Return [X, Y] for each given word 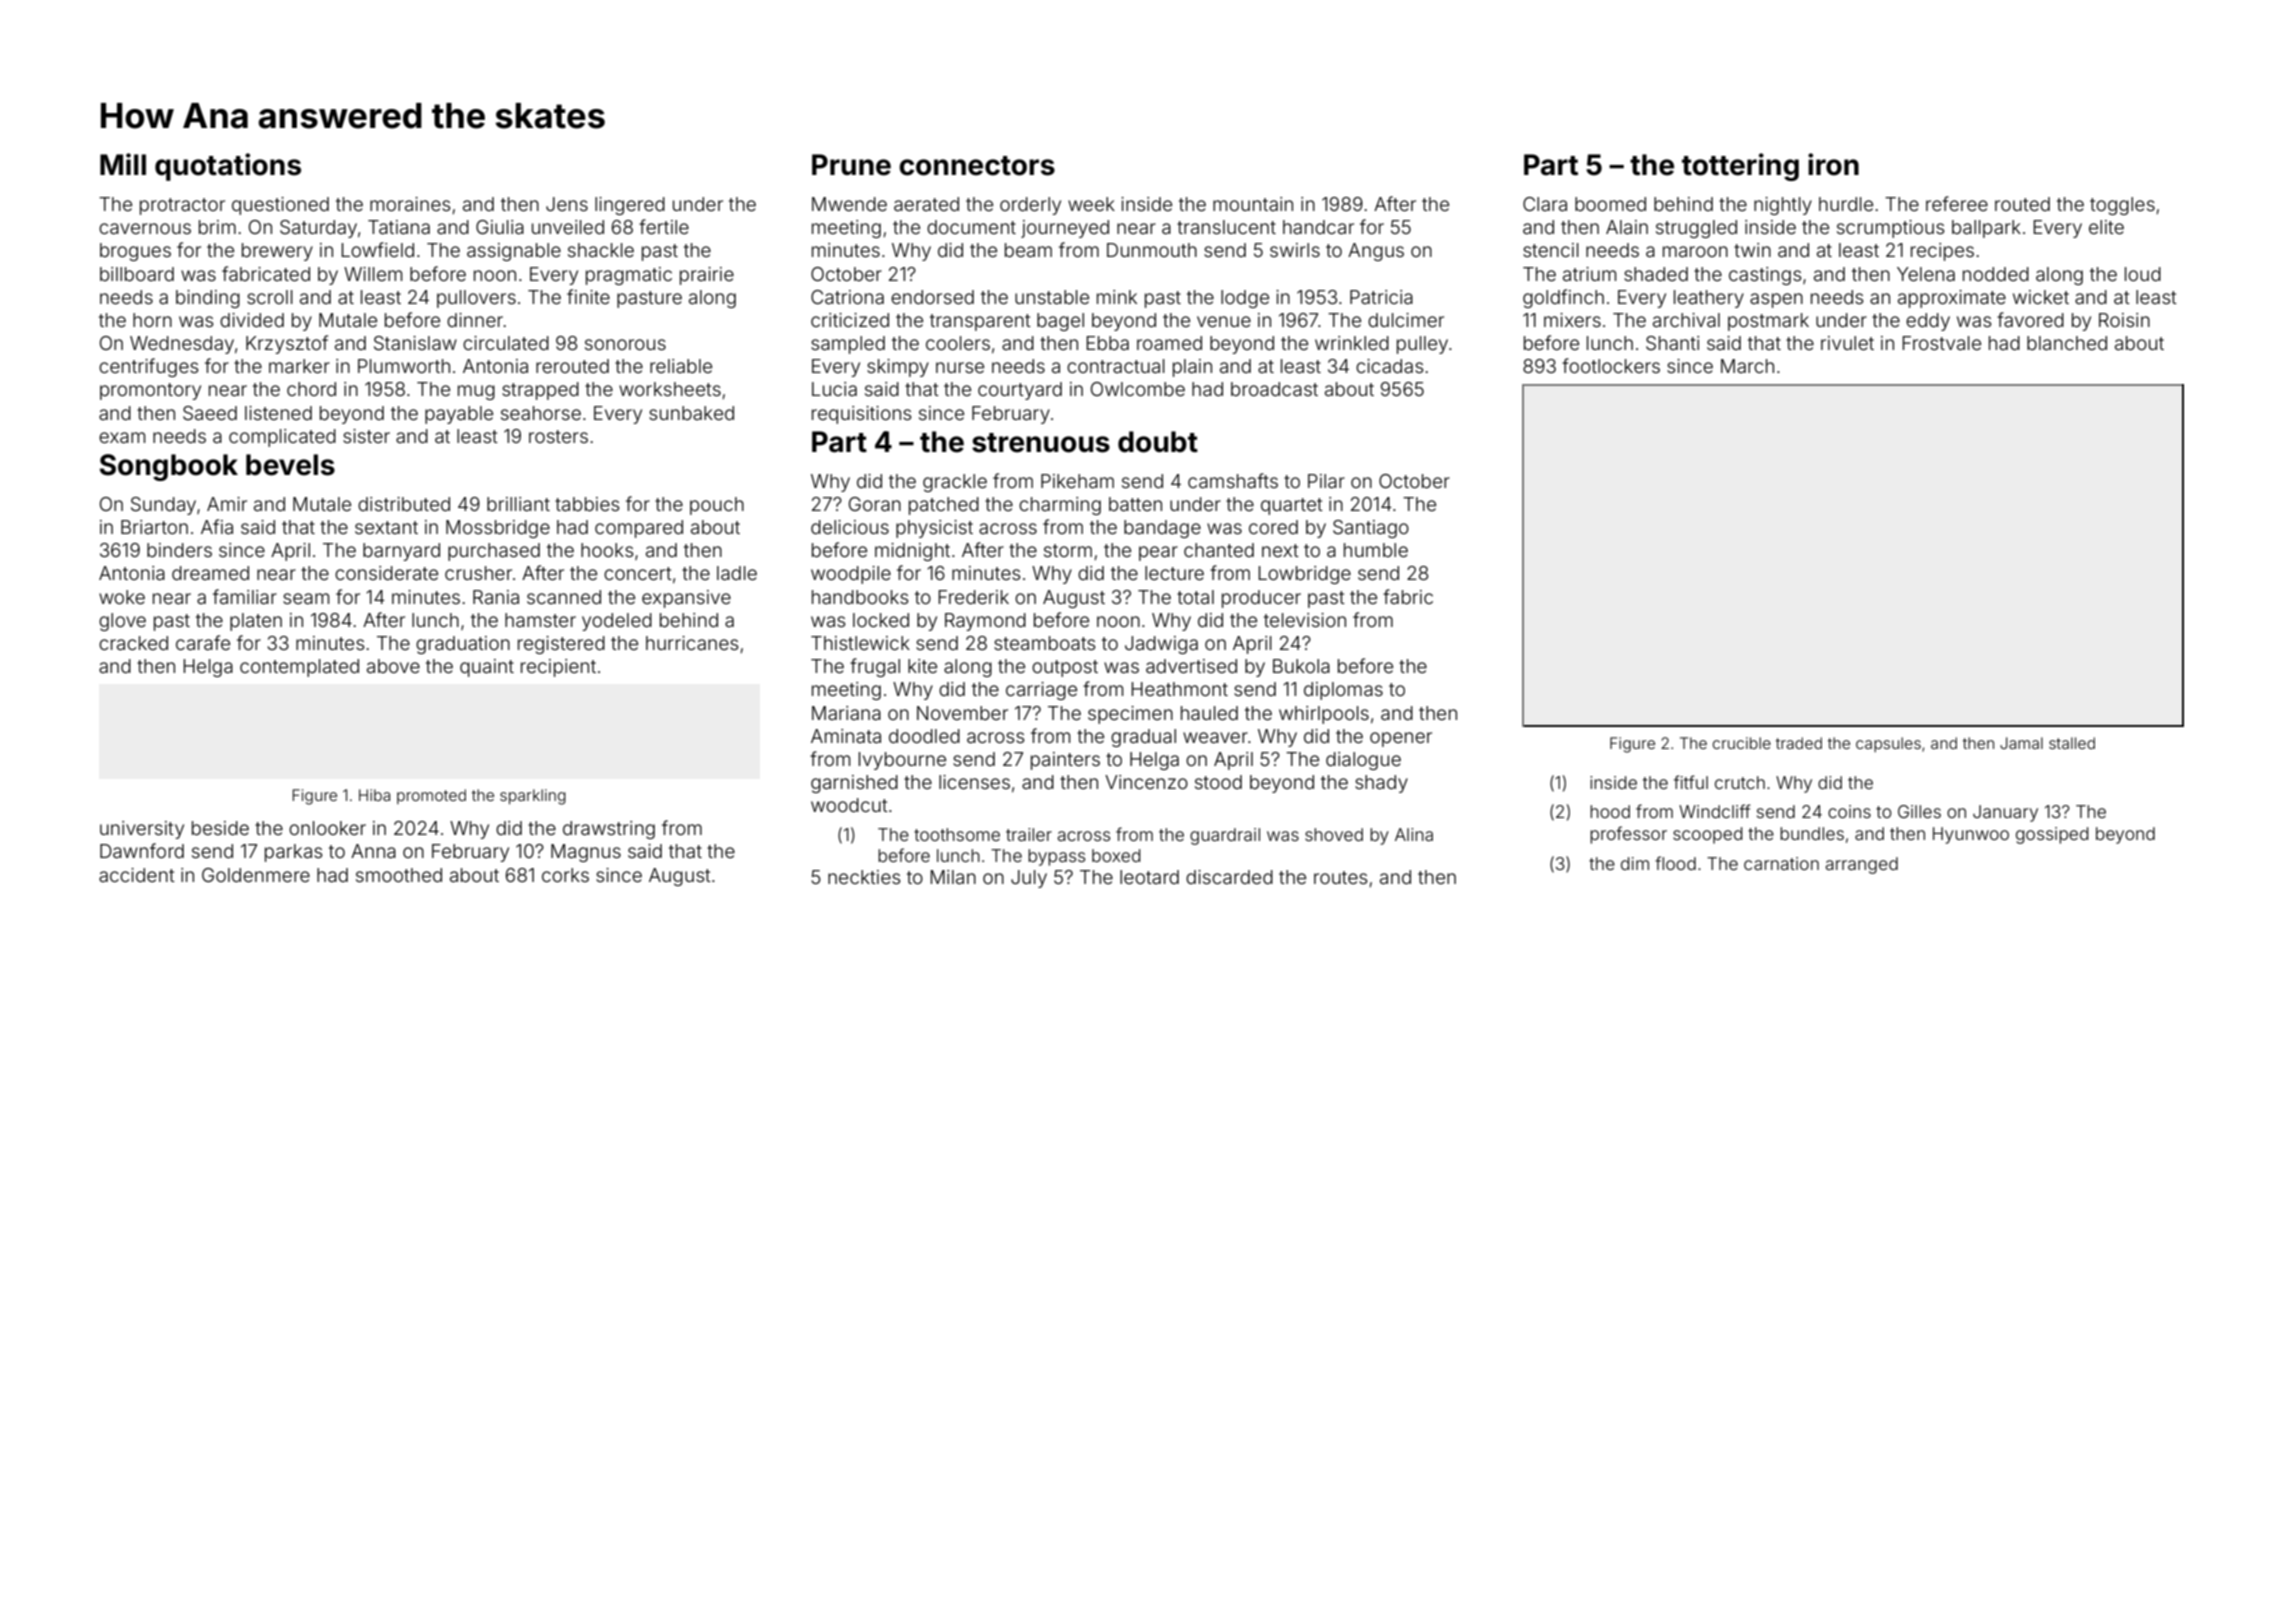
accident [137, 875]
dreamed [210, 573]
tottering [1740, 167]
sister [366, 436]
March [1747, 366]
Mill [123, 164]
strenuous [1041, 443]
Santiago [1371, 529]
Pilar [1326, 481]
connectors [977, 166]
